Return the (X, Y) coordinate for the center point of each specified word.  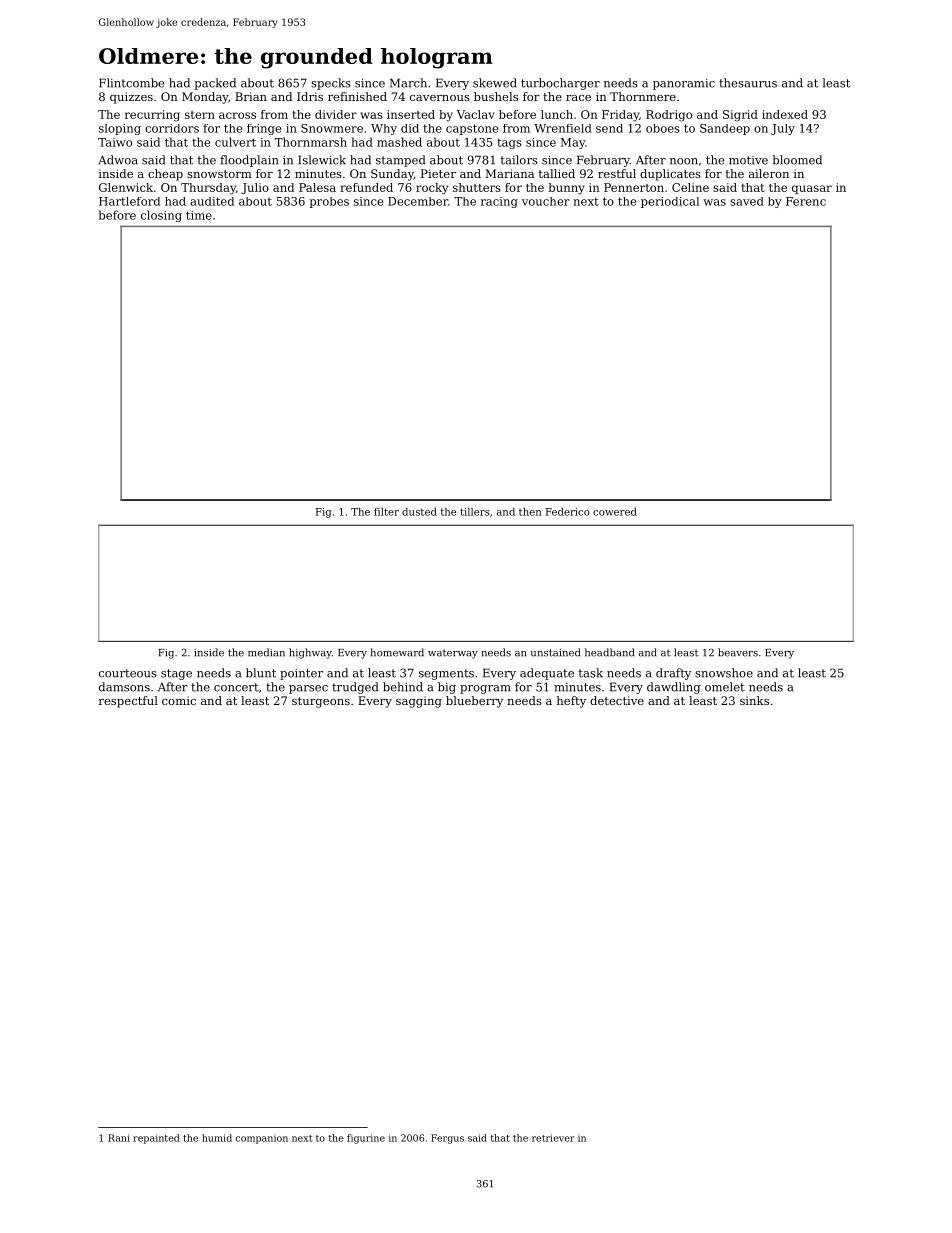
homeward (397, 652)
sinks (754, 700)
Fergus (447, 1139)
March (408, 83)
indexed (785, 114)
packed (215, 84)
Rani (119, 1138)
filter (386, 512)
